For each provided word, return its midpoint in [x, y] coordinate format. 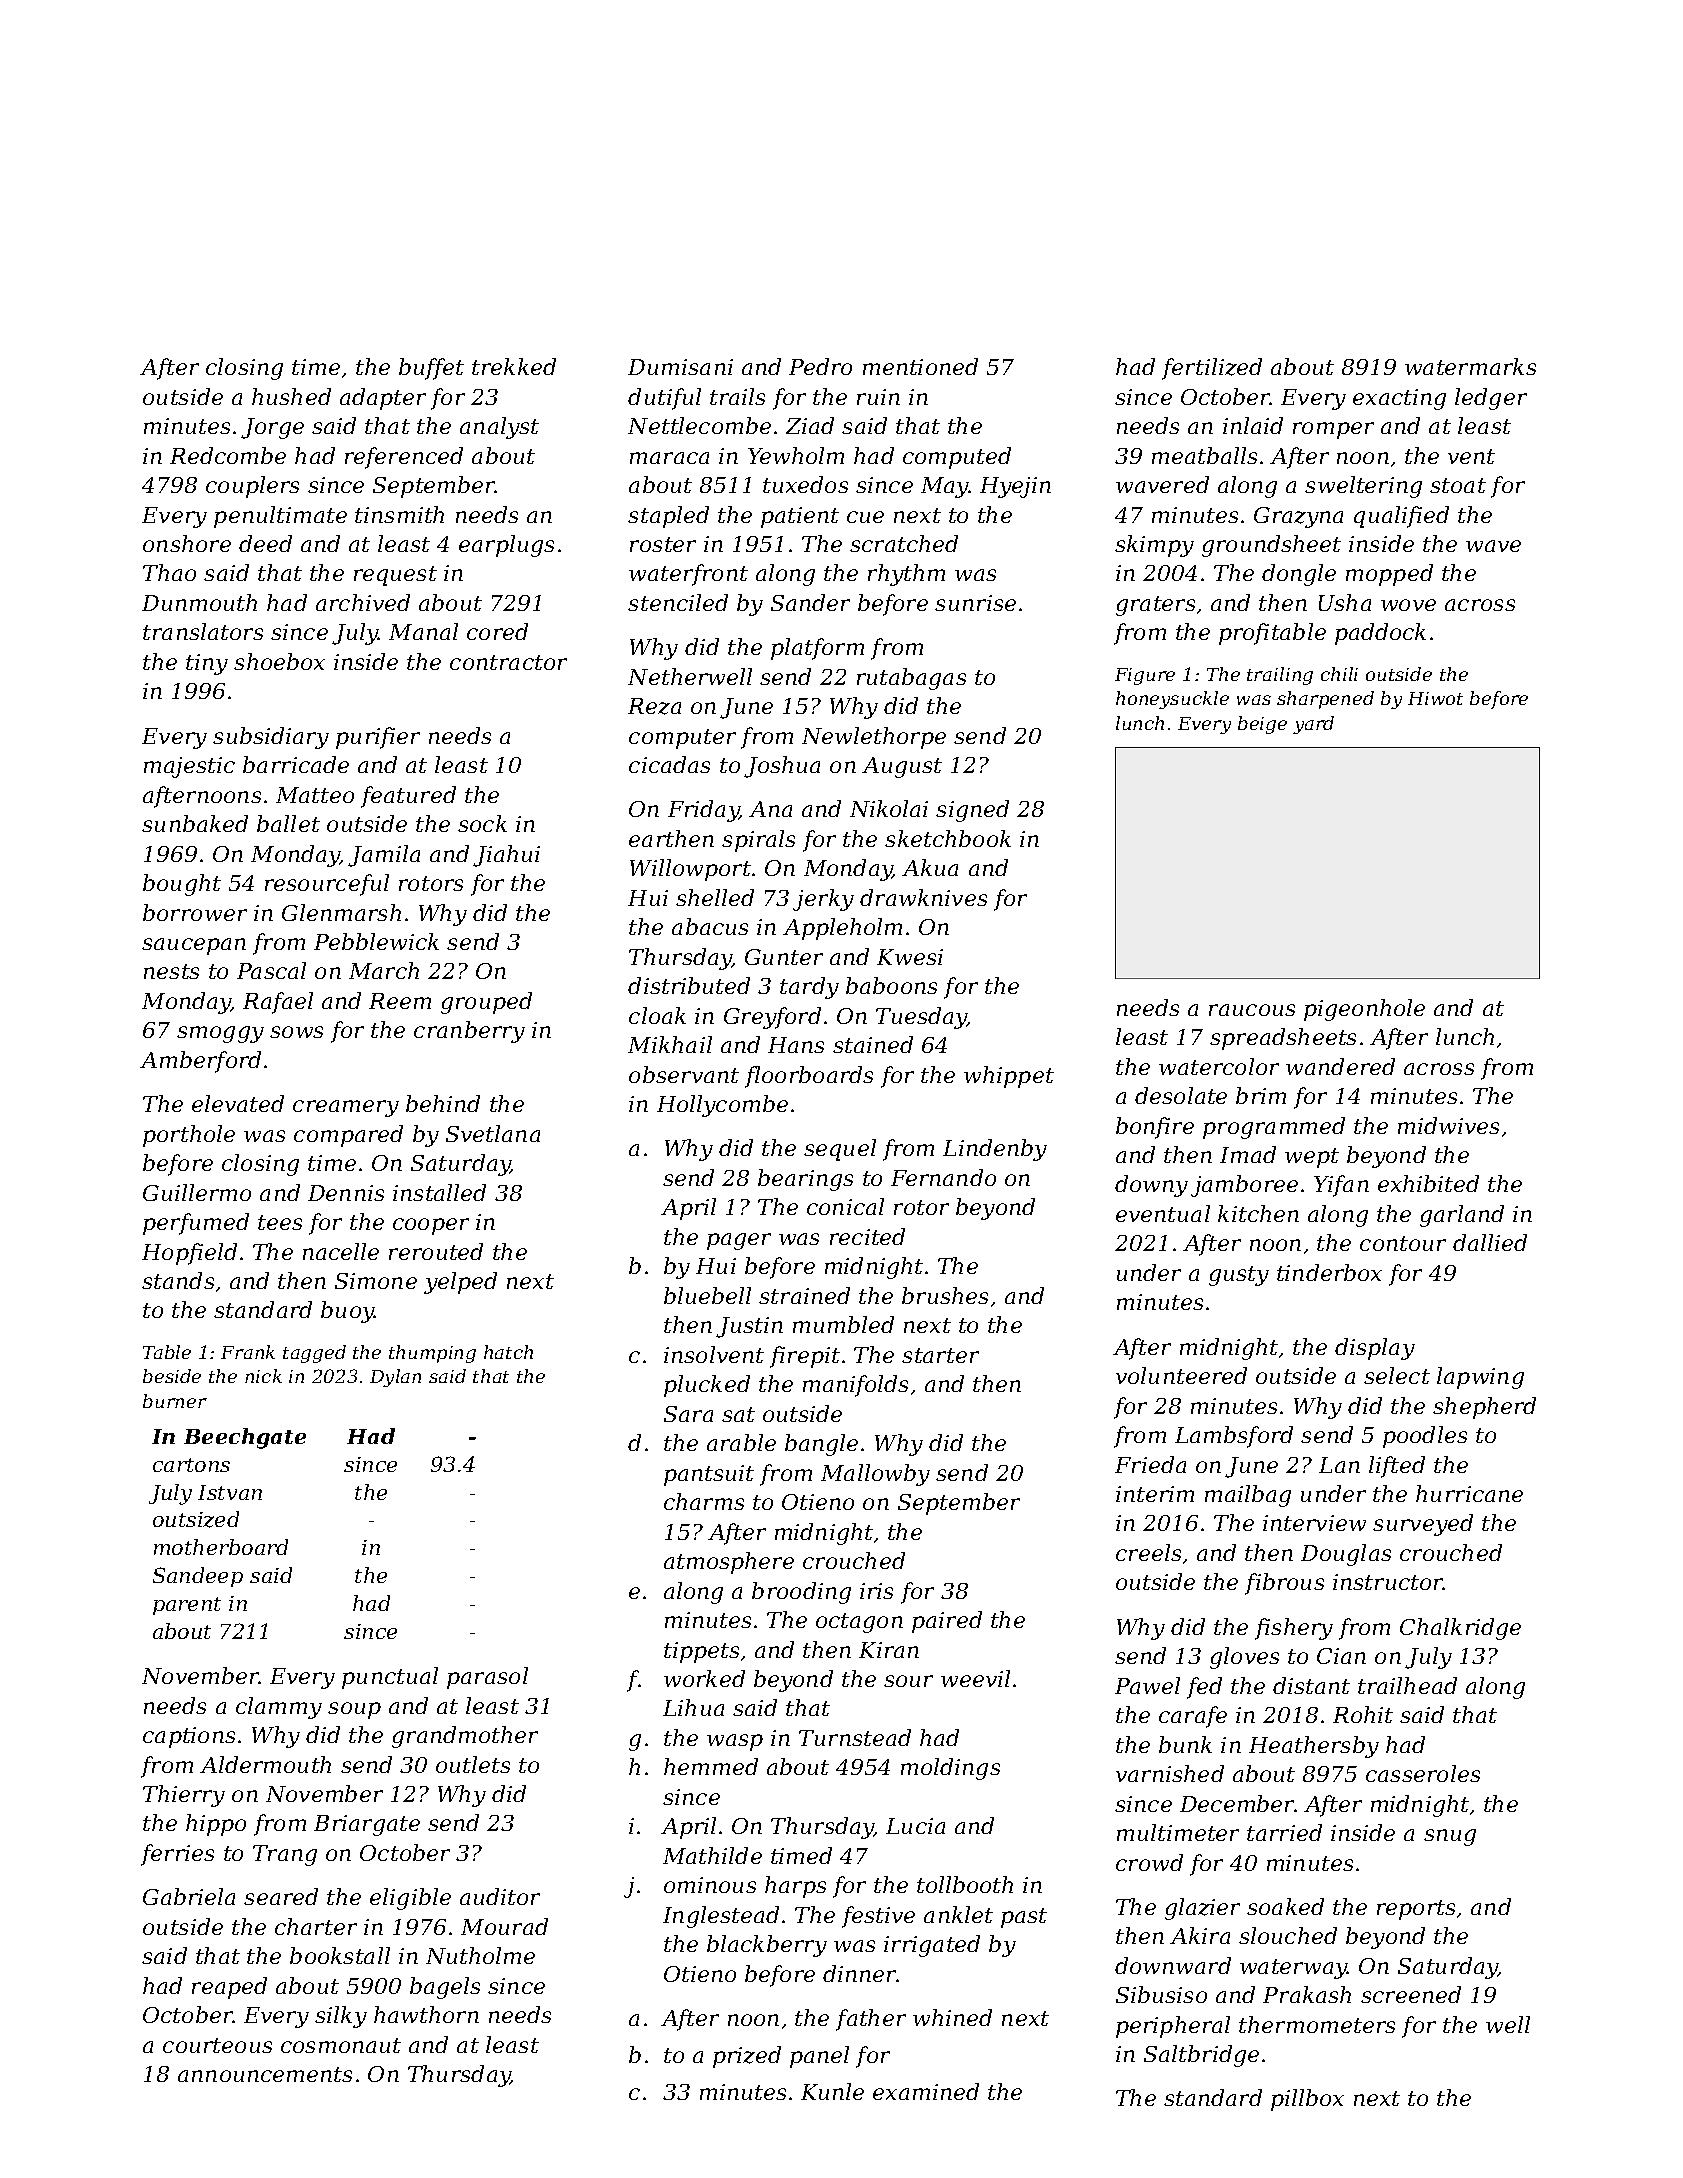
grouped [486, 1003]
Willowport [690, 870]
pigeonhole [1364, 1010]
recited [867, 1236]
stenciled [678, 602]
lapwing [1480, 1378]
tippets [701, 1652]
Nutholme [480, 1955]
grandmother [465, 1737]
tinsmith [399, 514]
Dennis [346, 1193]
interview [1314, 1523]
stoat [1458, 485]
